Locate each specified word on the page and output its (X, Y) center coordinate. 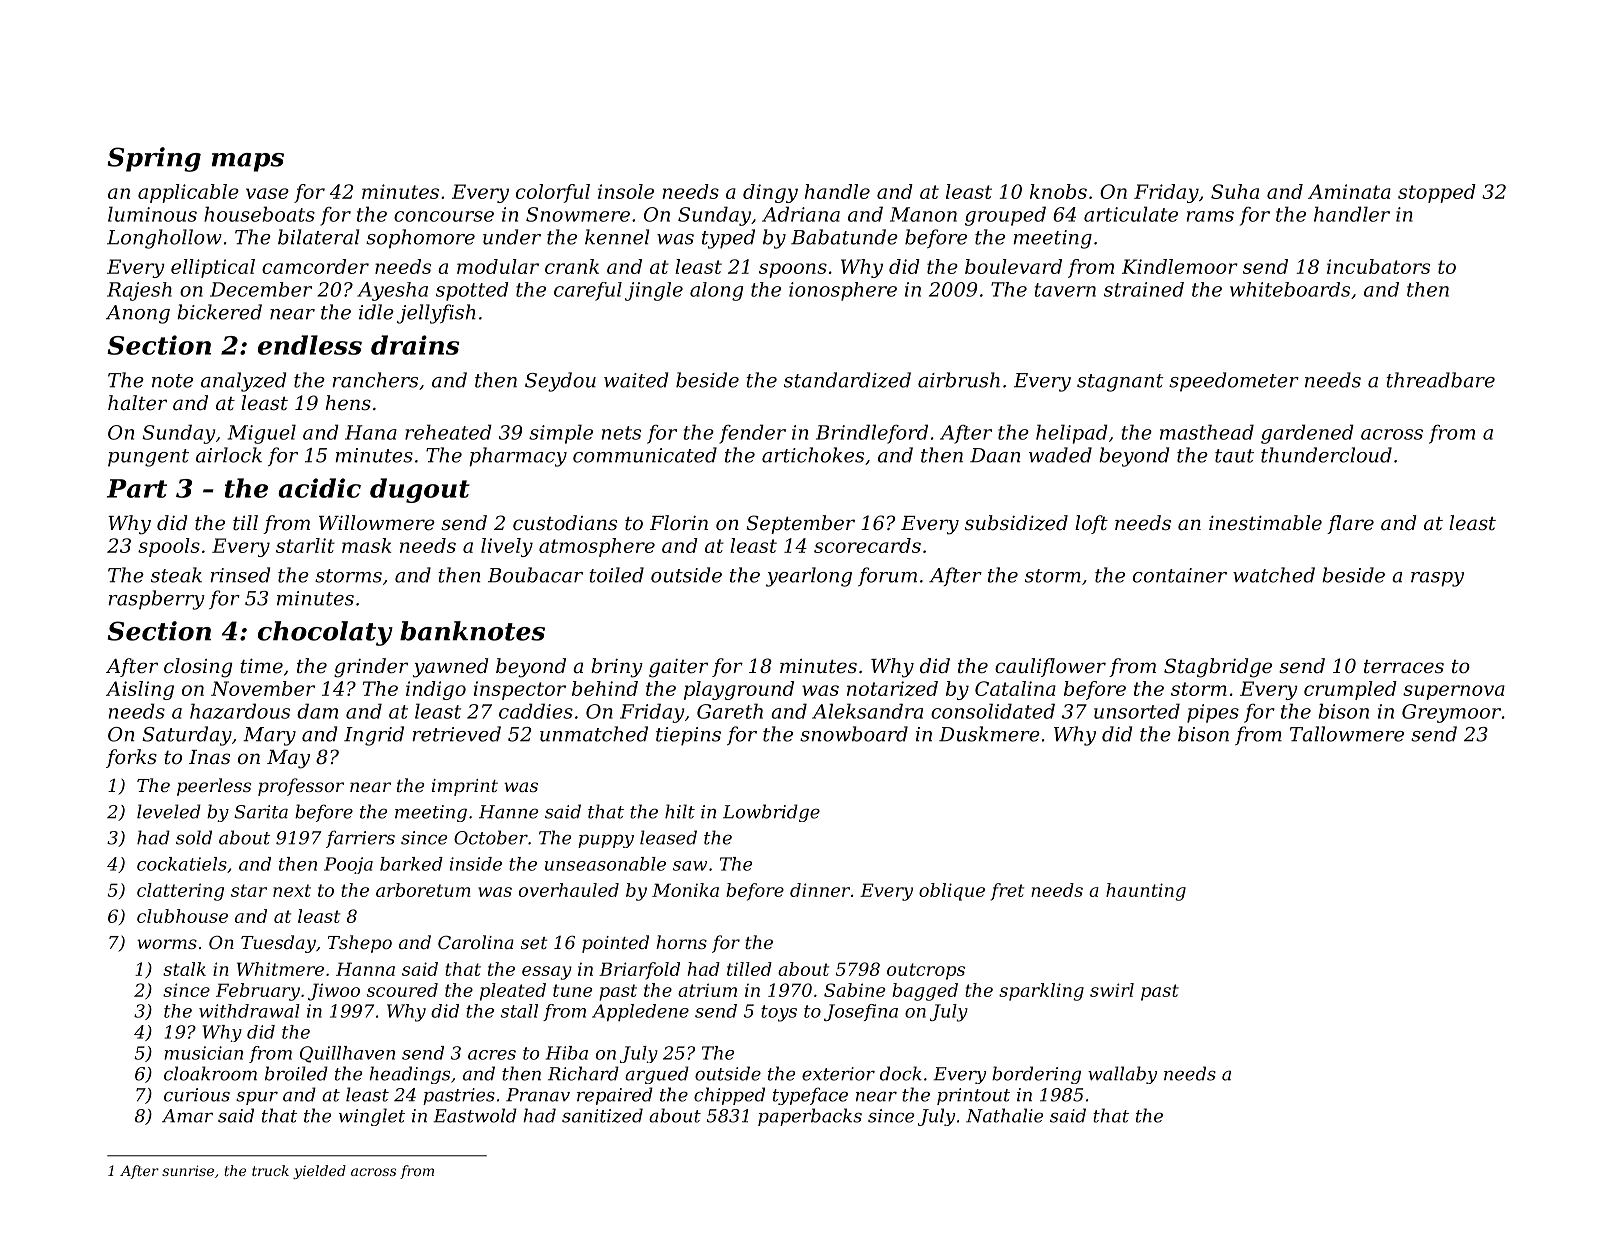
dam (317, 711)
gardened (1307, 434)
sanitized (602, 1115)
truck (270, 1170)
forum (887, 576)
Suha (1235, 191)
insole (626, 191)
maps (248, 162)
